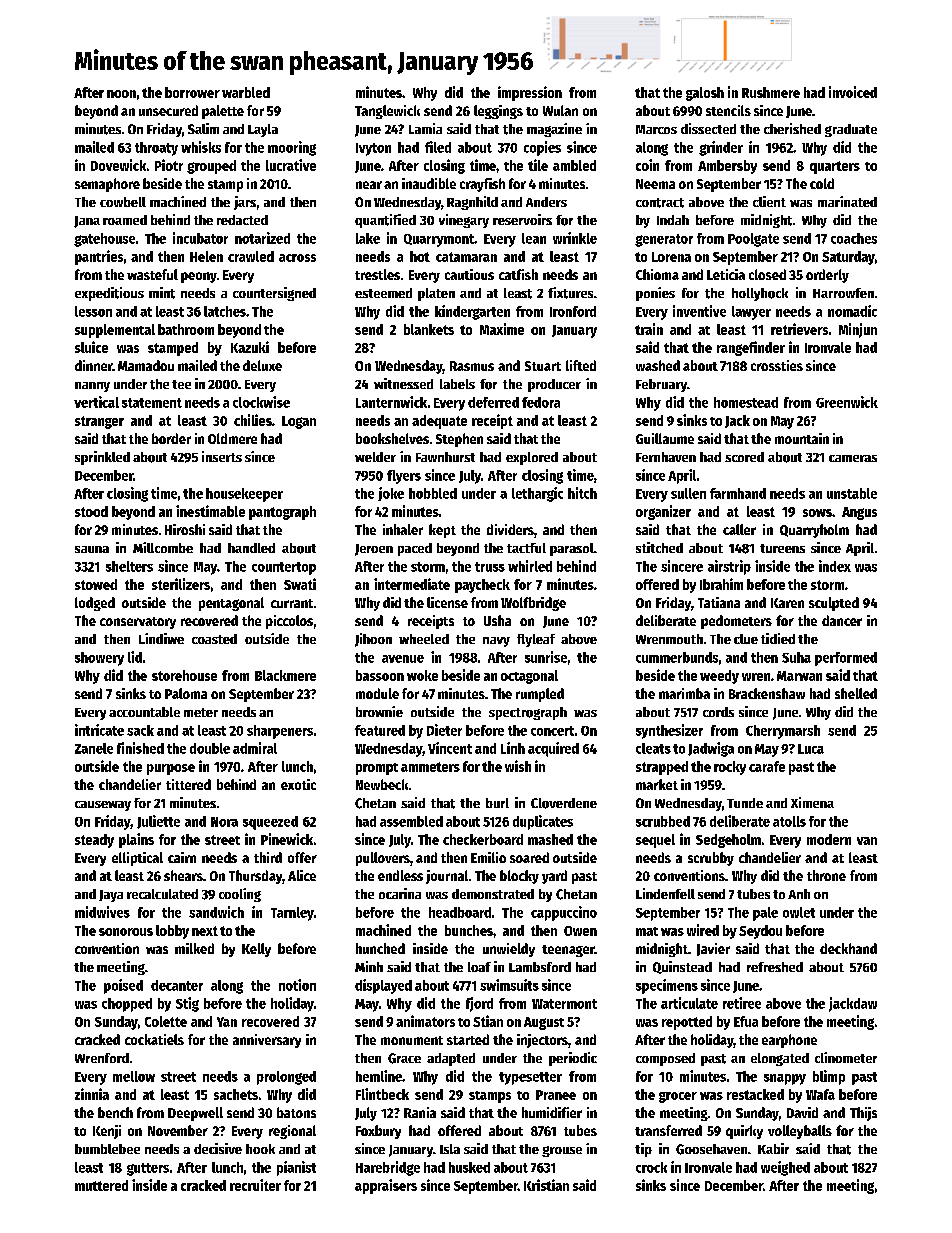 The image size is (952, 1233). Describe the element at coordinates (530, 93) in the screenshot. I see `impression` at that location.
